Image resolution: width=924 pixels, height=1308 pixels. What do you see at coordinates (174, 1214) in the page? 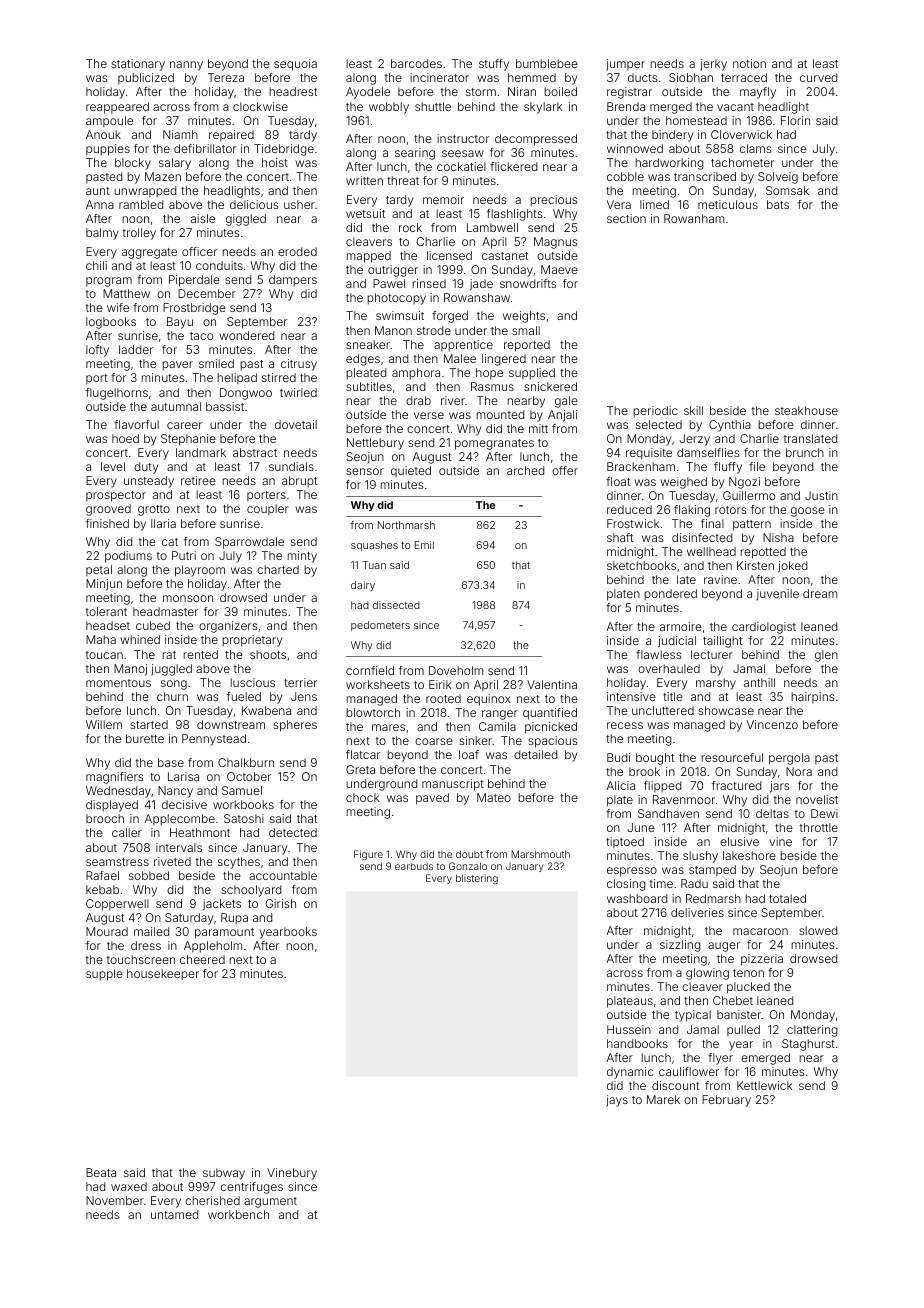
I see `untamed` at bounding box center [174, 1214].
